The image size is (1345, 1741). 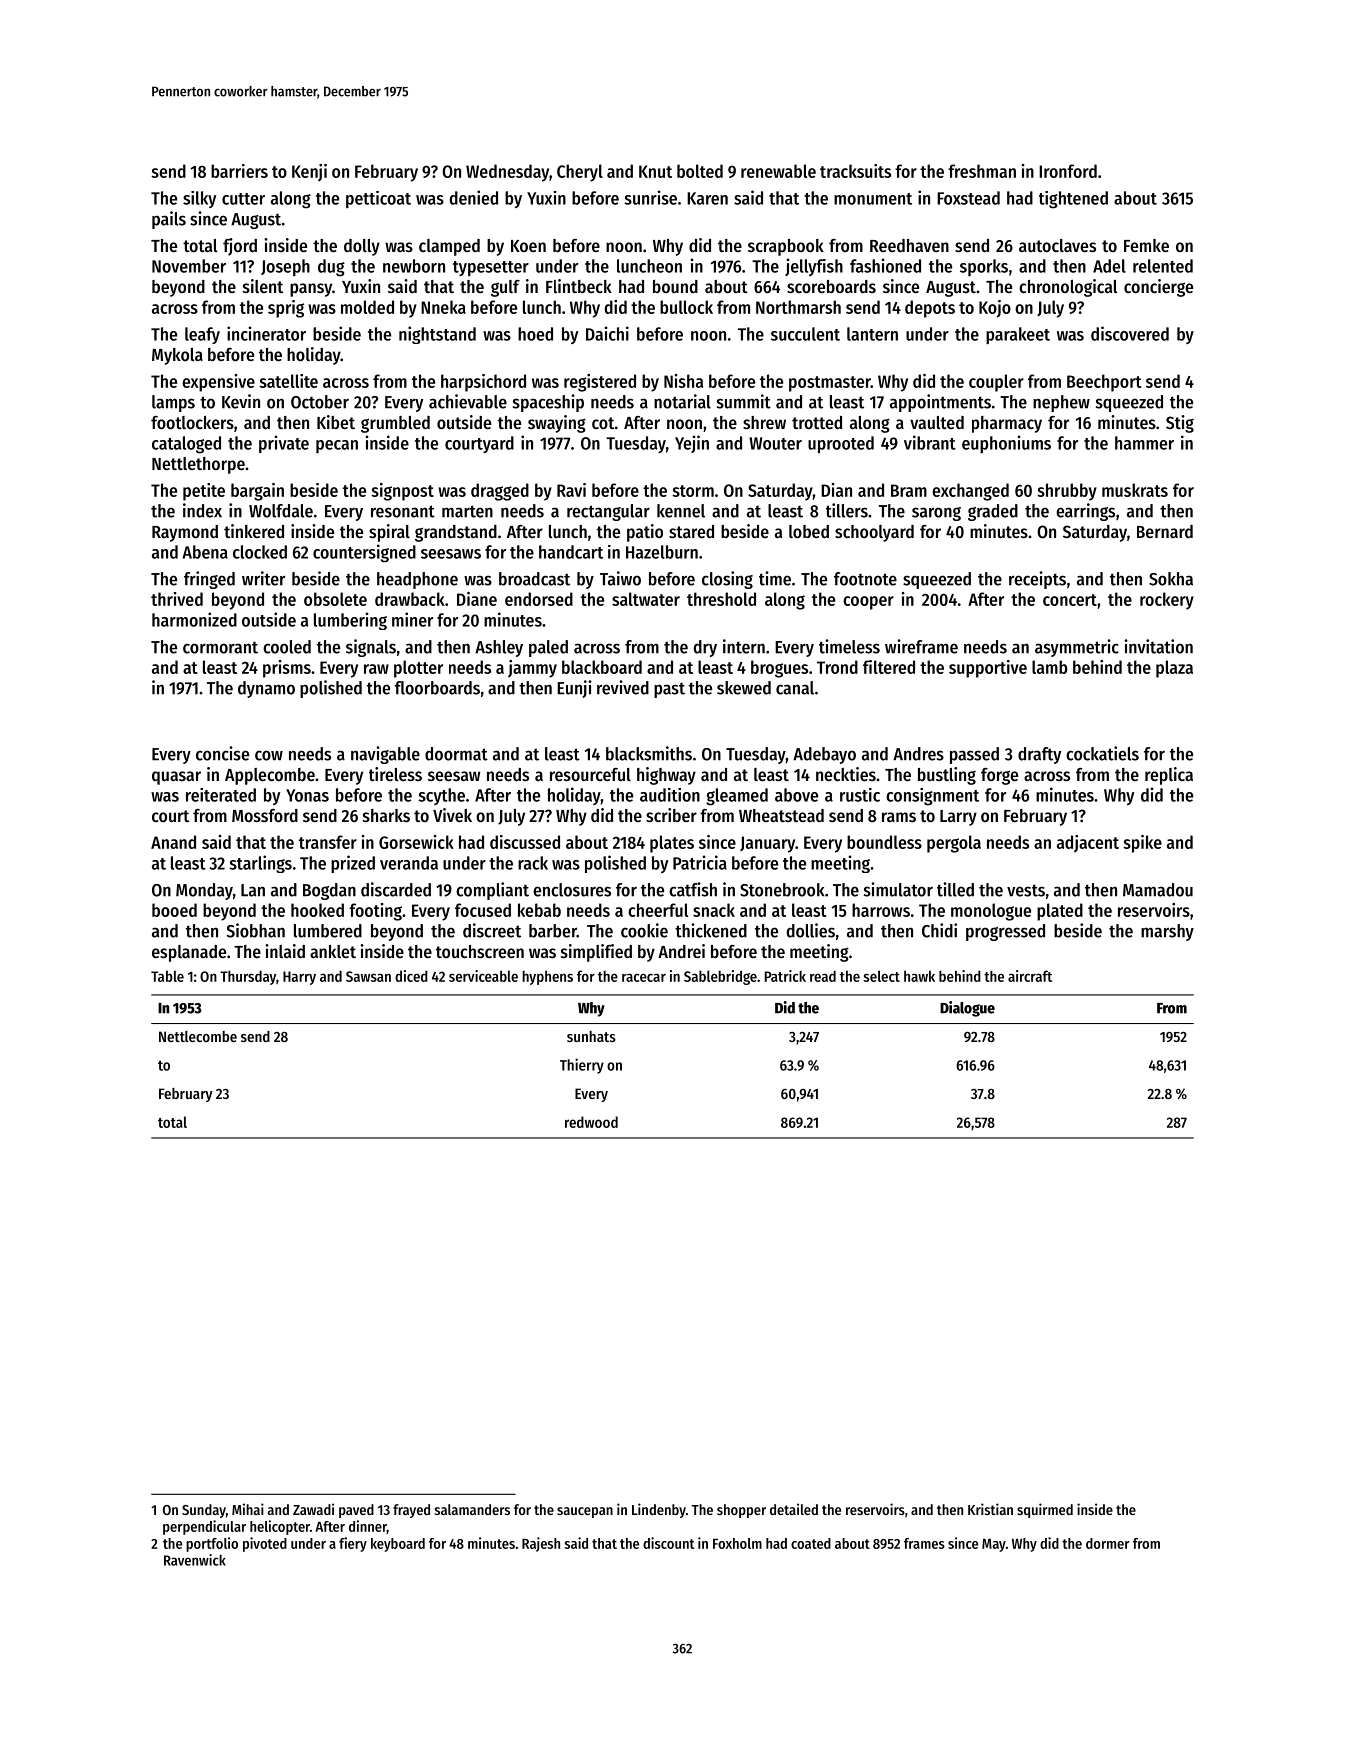 What do you see at coordinates (955, 889) in the screenshot?
I see `tilled` at bounding box center [955, 889].
